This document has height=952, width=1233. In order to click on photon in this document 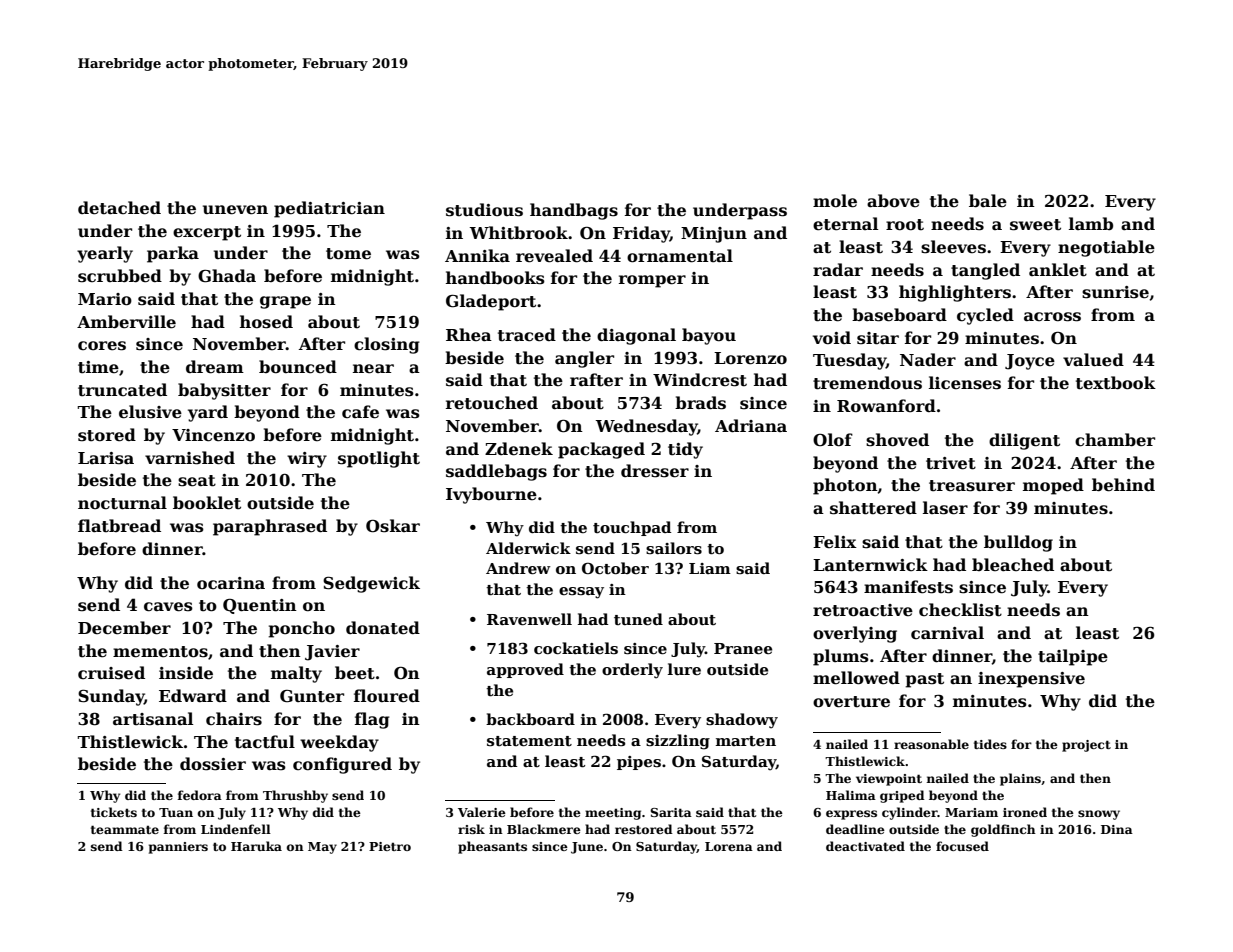, I will do `click(845, 486)`.
